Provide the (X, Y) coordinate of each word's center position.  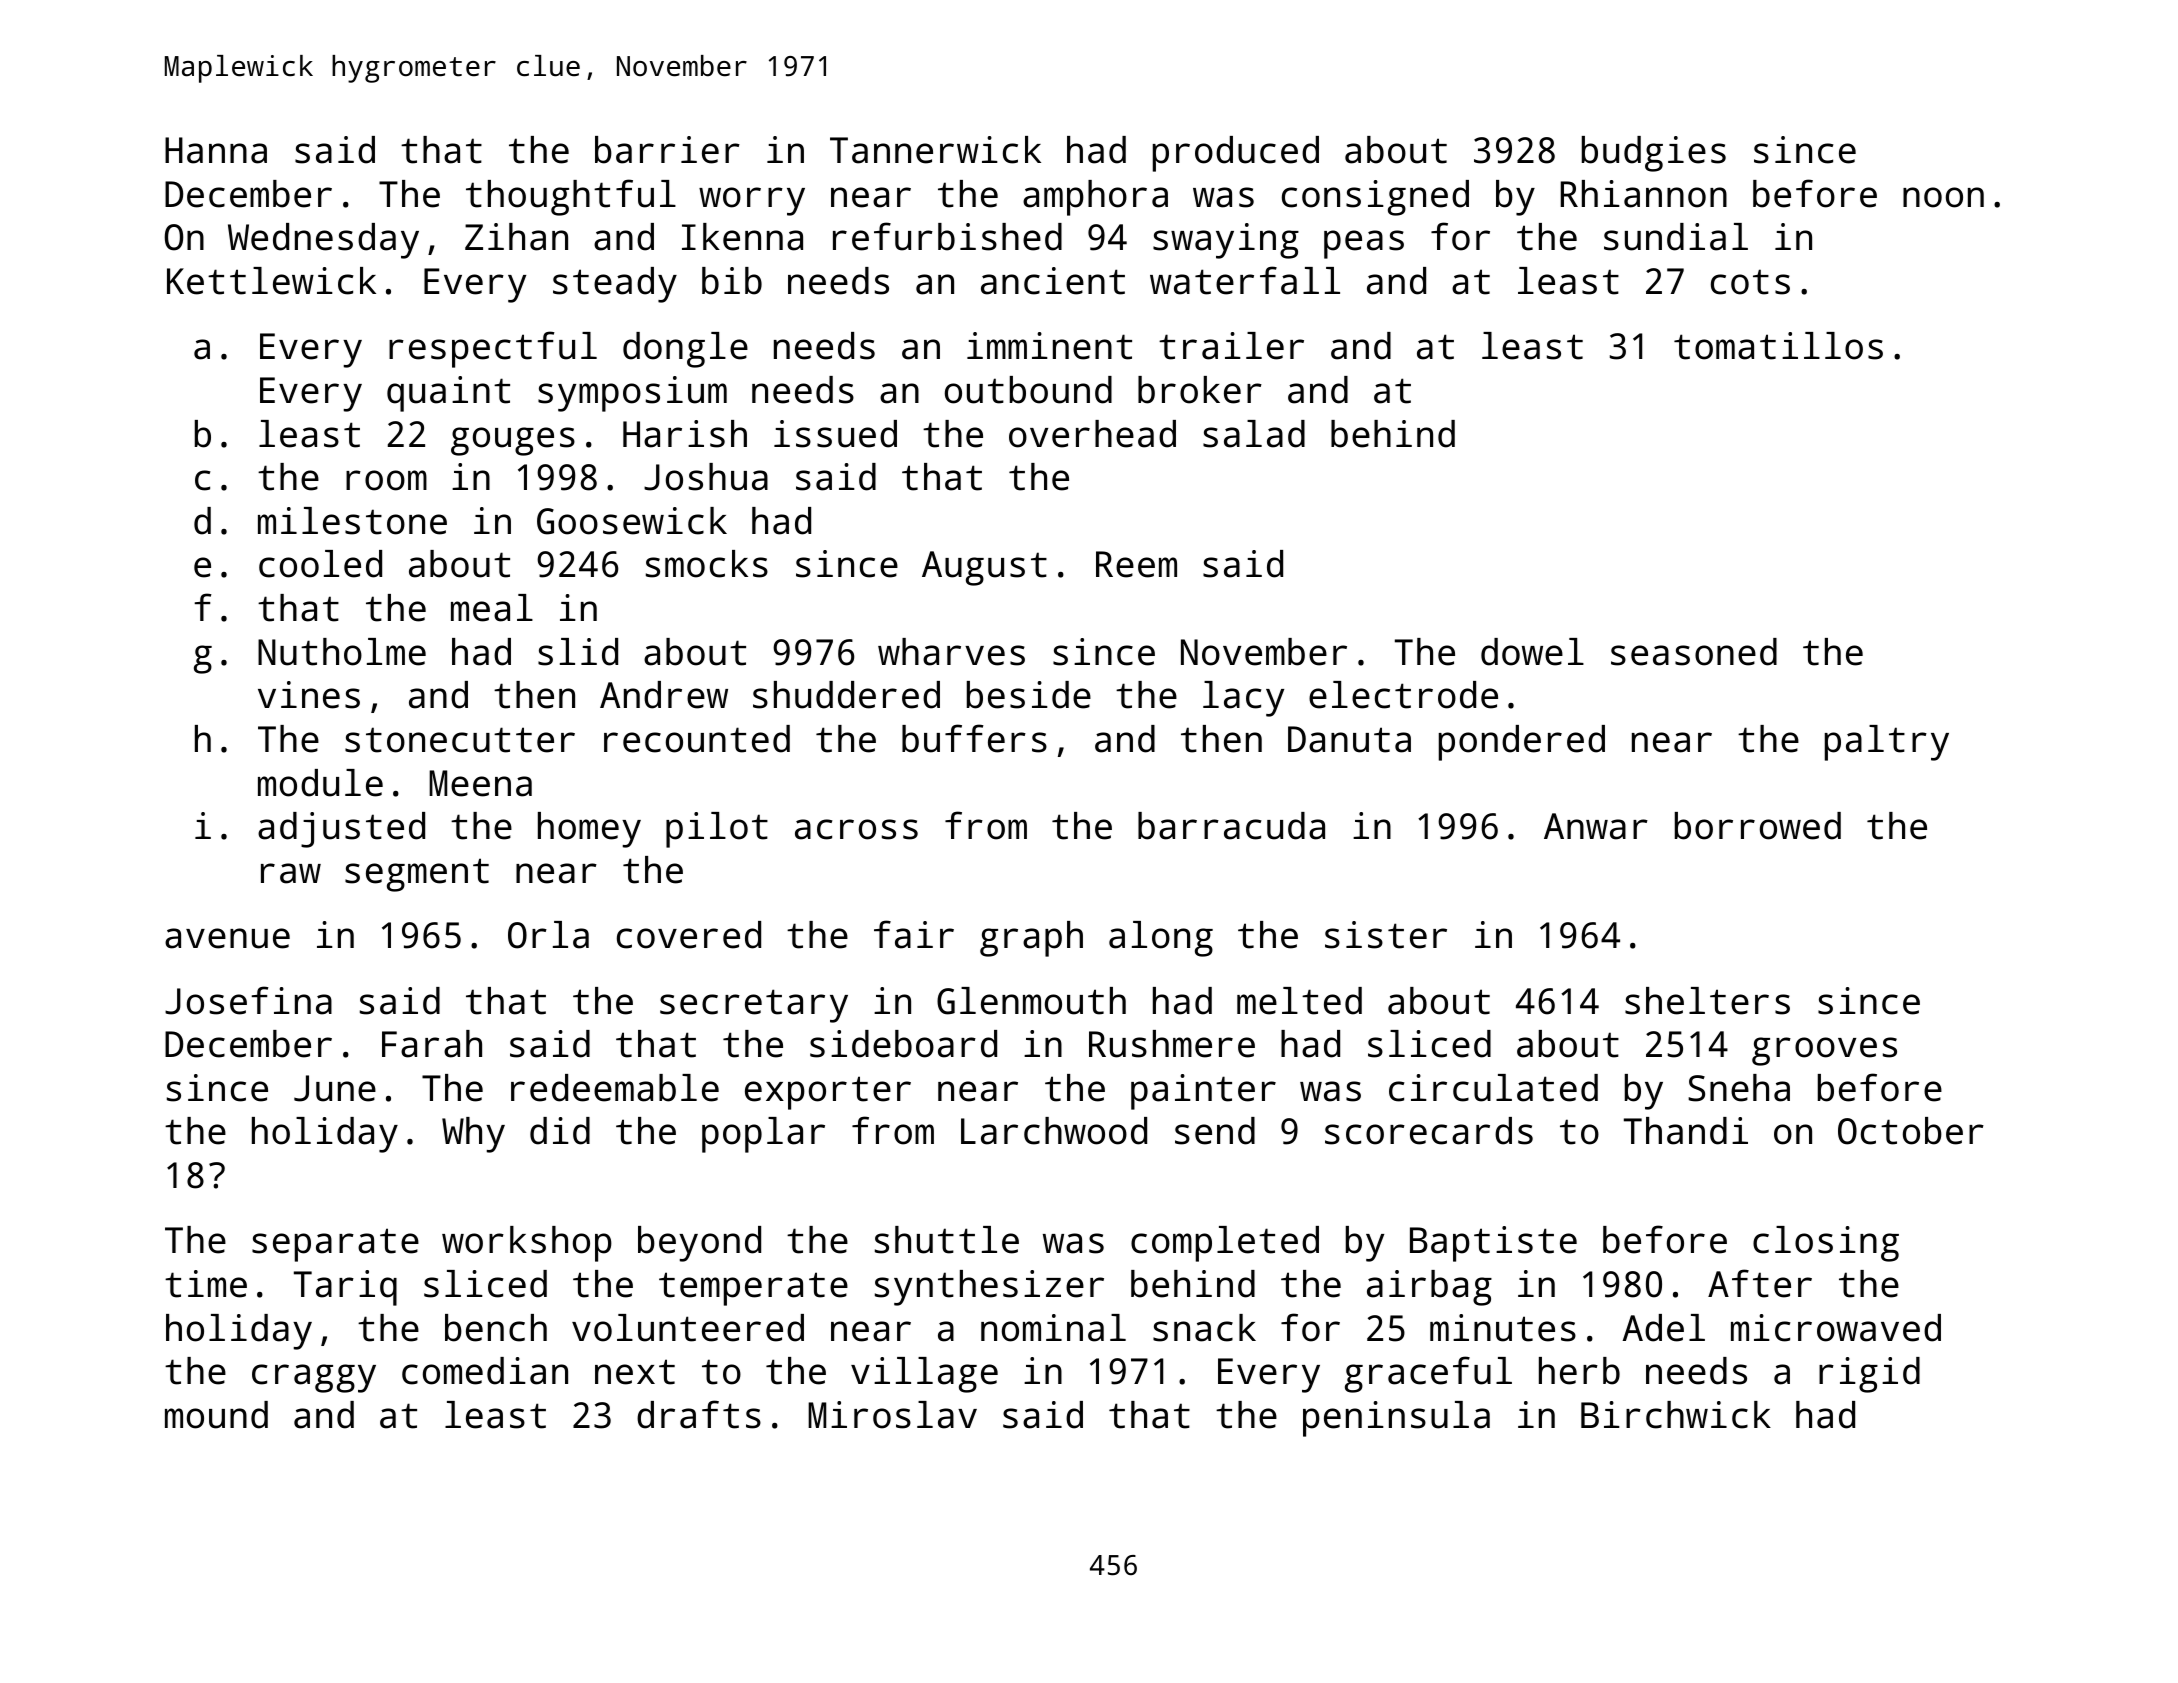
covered (689, 935)
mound (216, 1415)
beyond (699, 1244)
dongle (685, 350)
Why (473, 1135)
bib (732, 281)
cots (1750, 282)
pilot (717, 830)
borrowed (1758, 826)
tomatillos (1778, 346)
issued (835, 434)
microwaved (1836, 1328)
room (386, 480)
